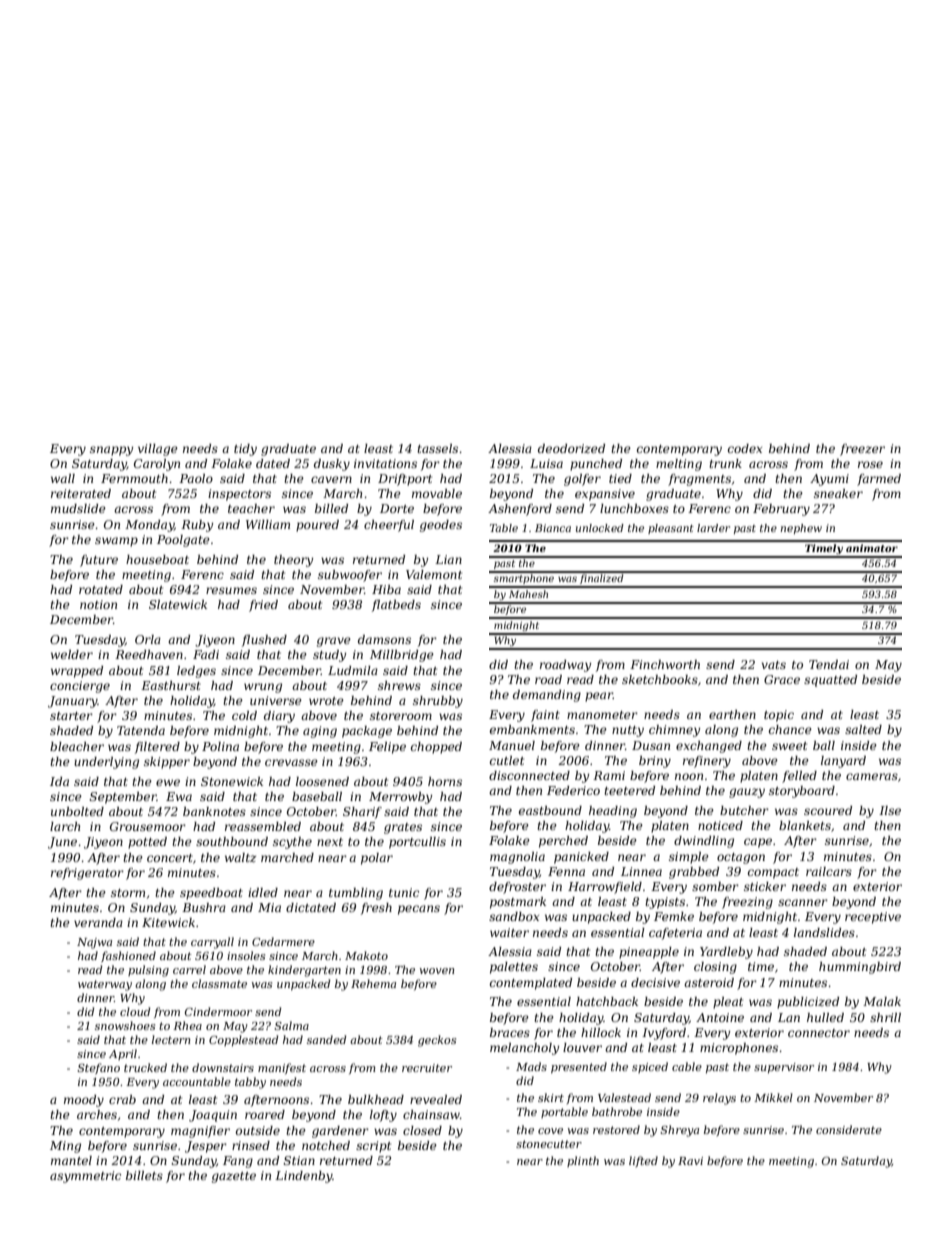 Image resolution: width=952 pixels, height=1233 pixels. What do you see at coordinates (781, 510) in the document?
I see `February` at bounding box center [781, 510].
